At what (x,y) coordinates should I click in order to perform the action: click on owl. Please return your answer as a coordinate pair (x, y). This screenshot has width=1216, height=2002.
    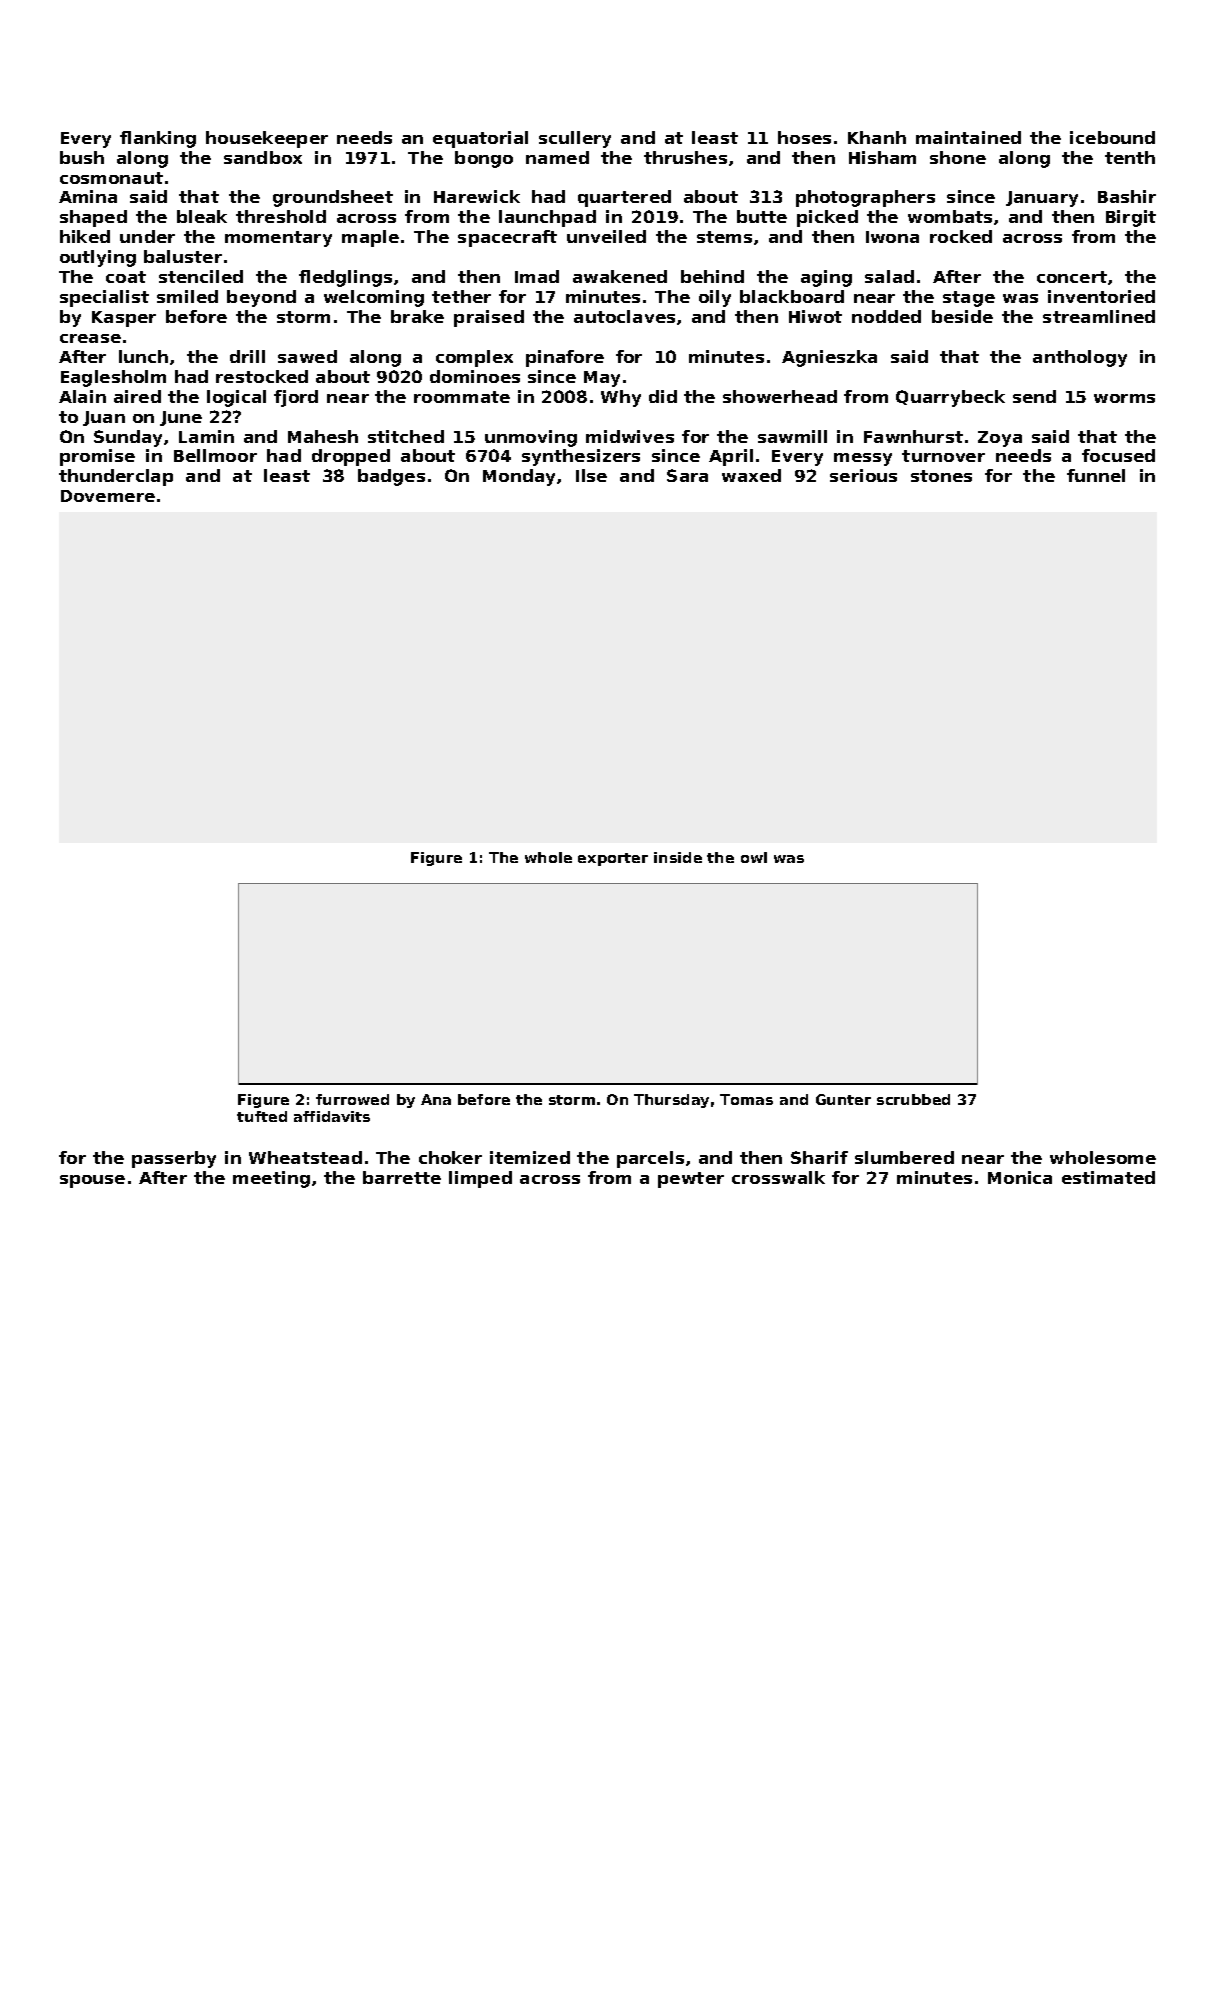
    Looking at the image, I should click on (754, 857).
